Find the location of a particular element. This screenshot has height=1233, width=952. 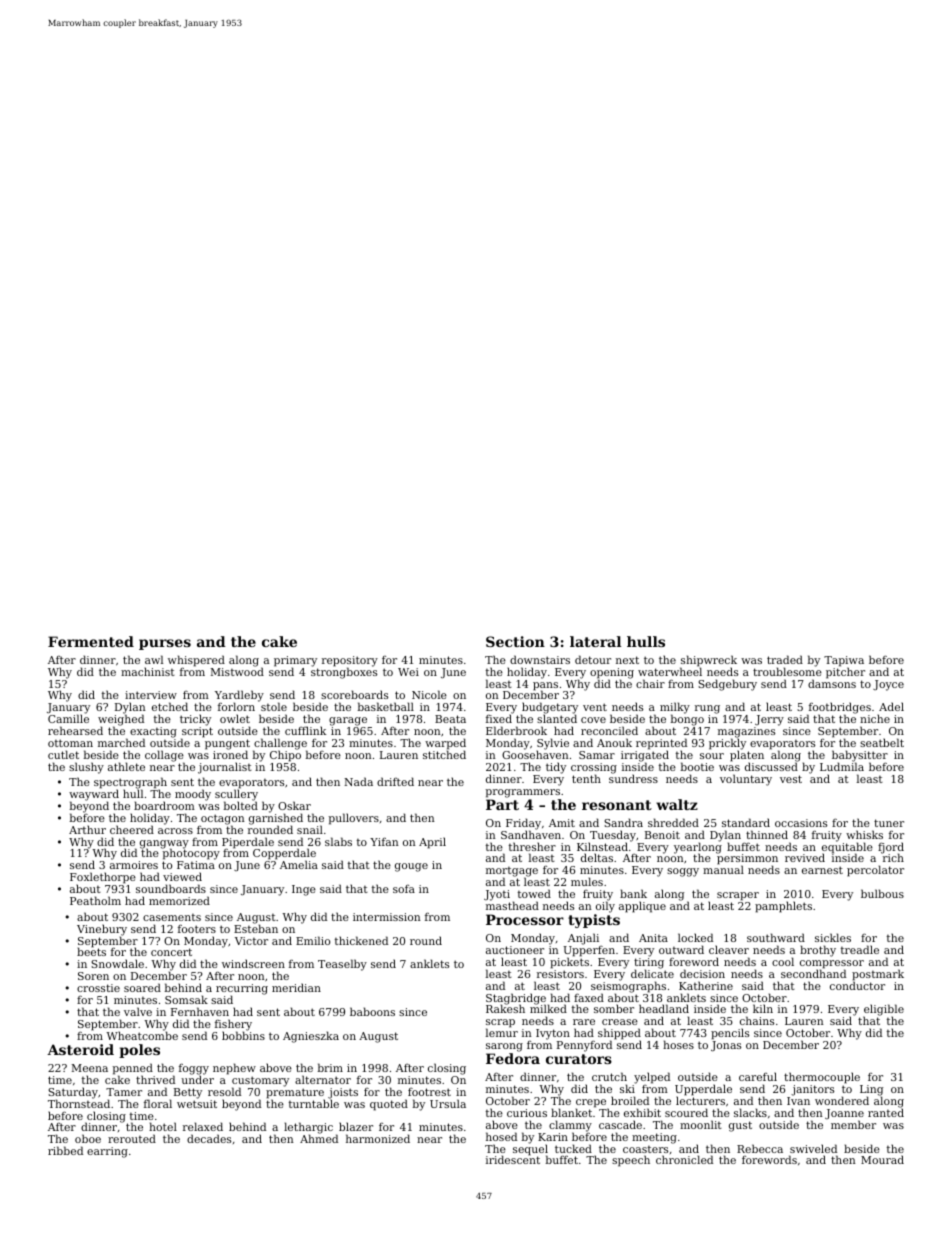

Tuesday is located at coordinates (613, 836).
